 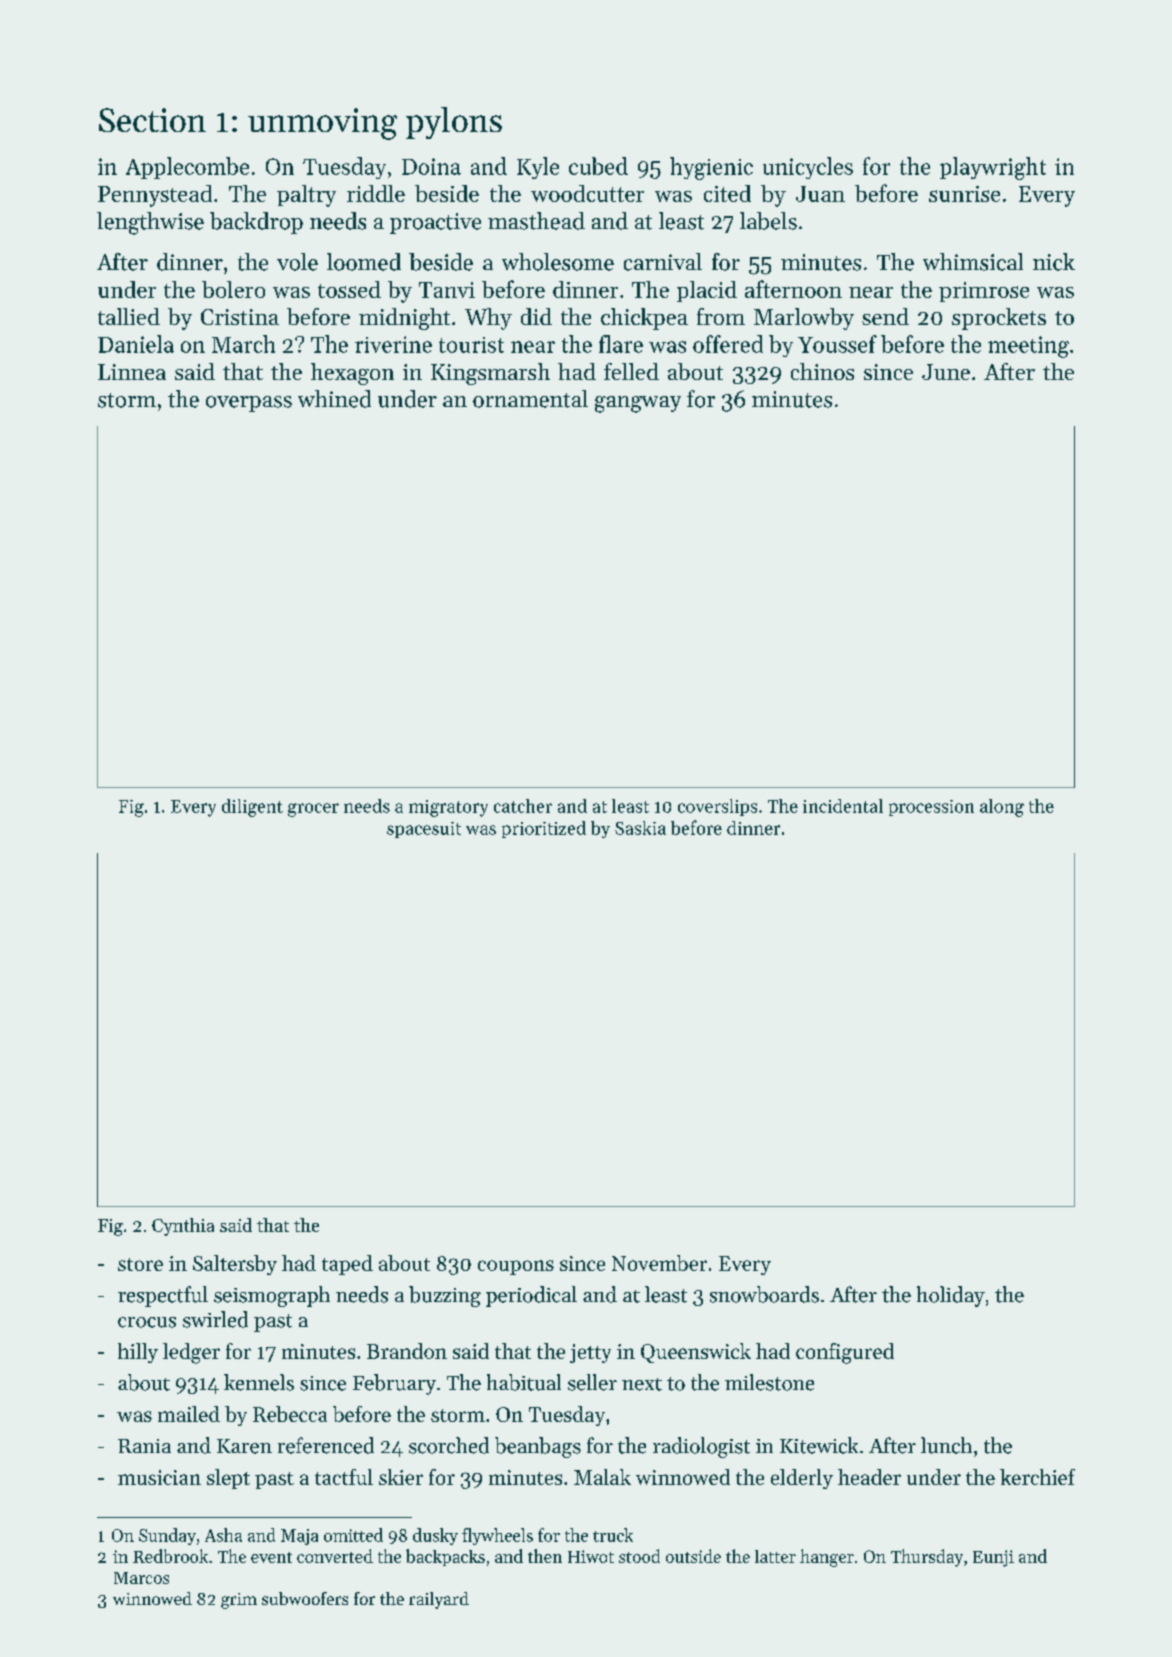 I want to click on nick, so click(x=1054, y=262).
